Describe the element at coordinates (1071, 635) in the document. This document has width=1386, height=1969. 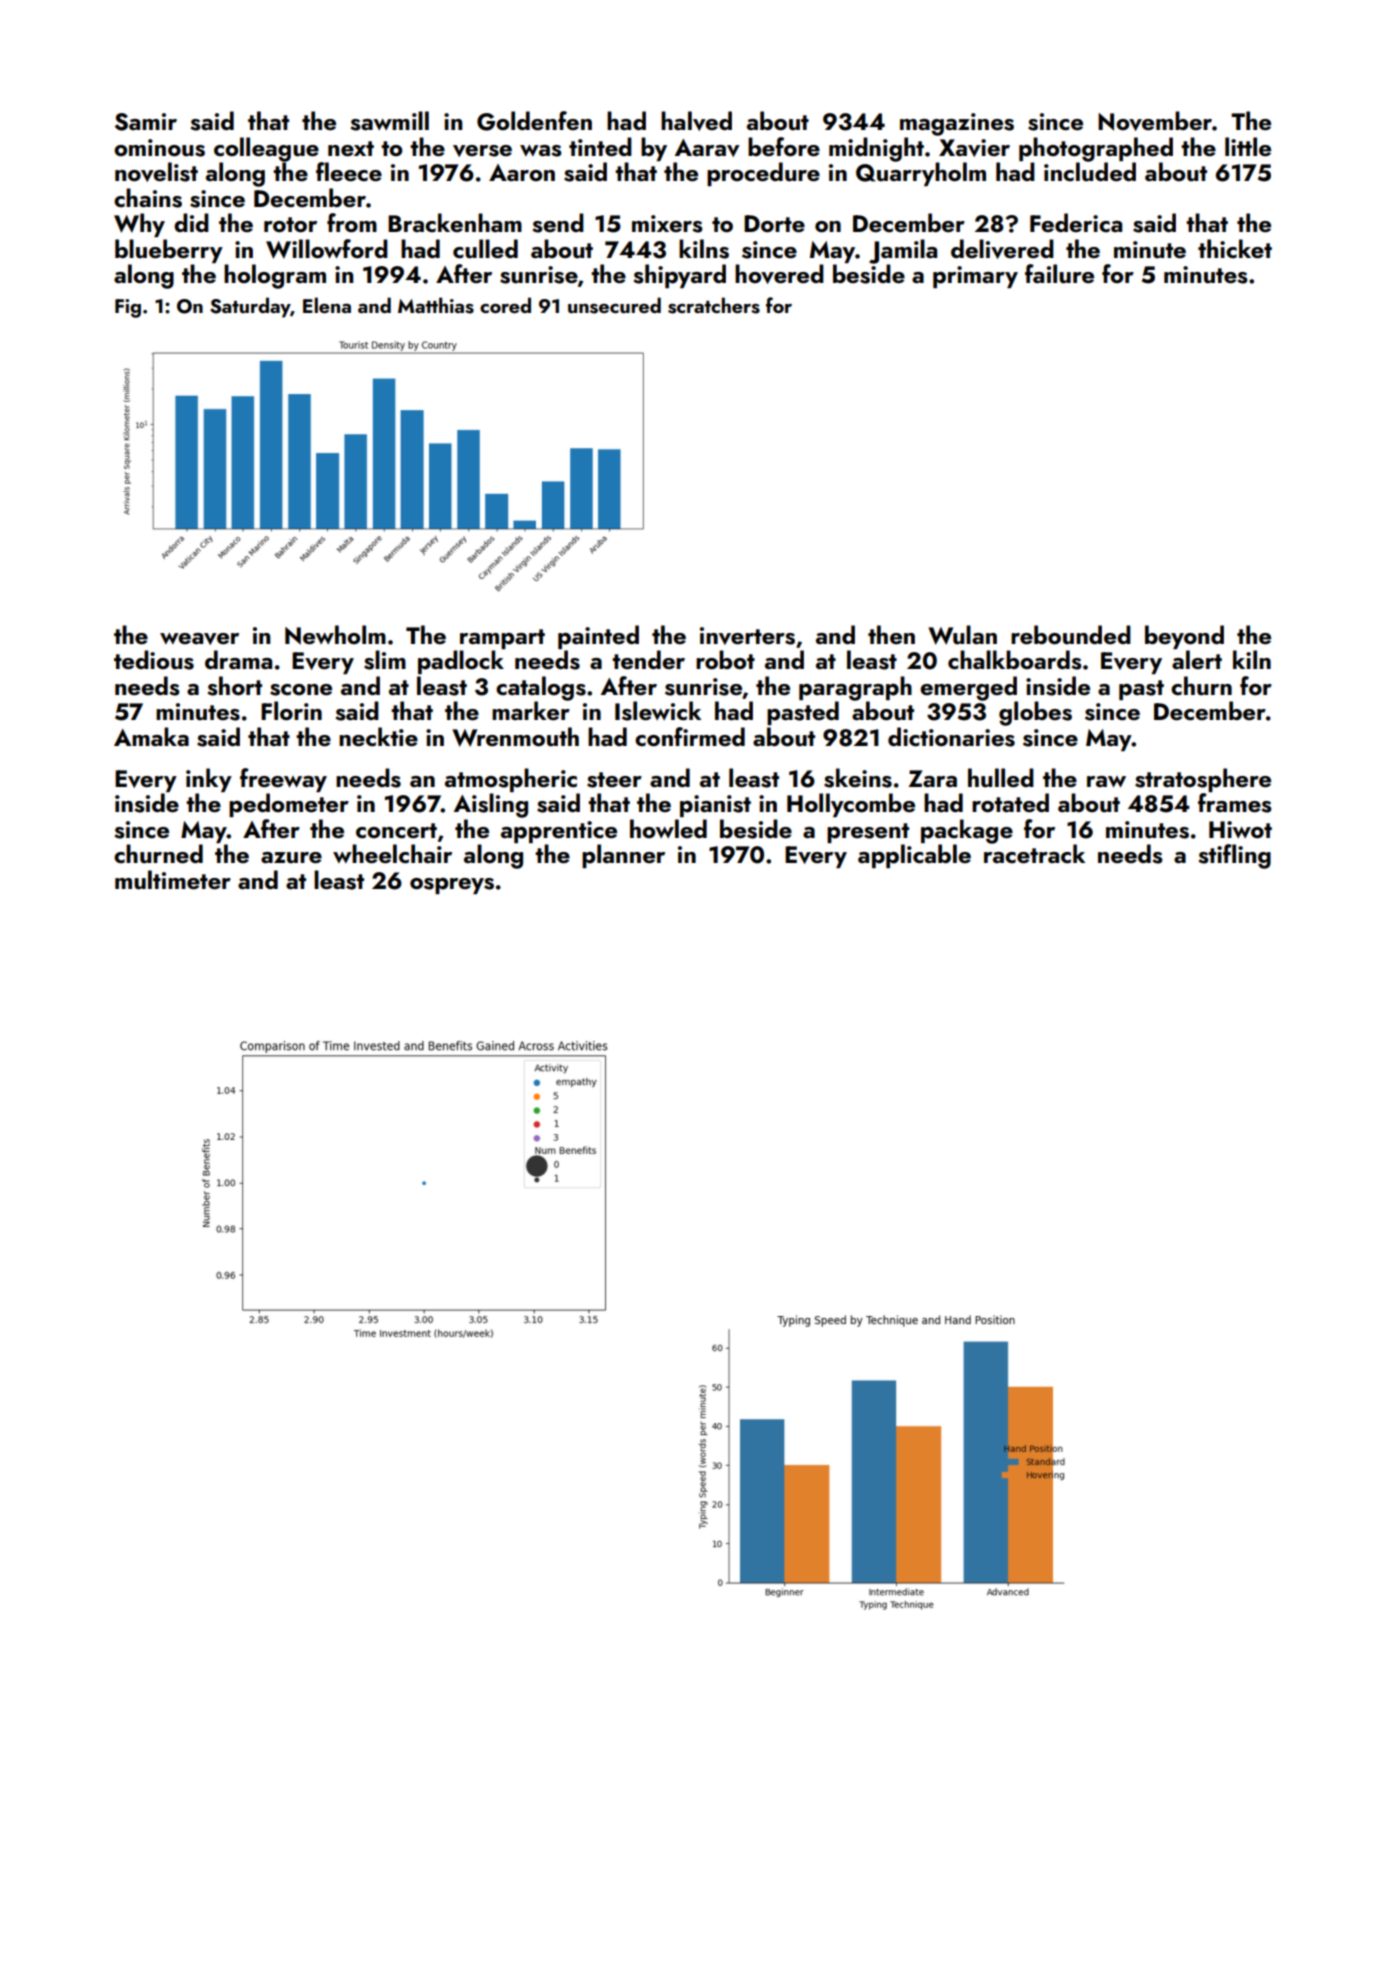
I see `rebounded` at that location.
